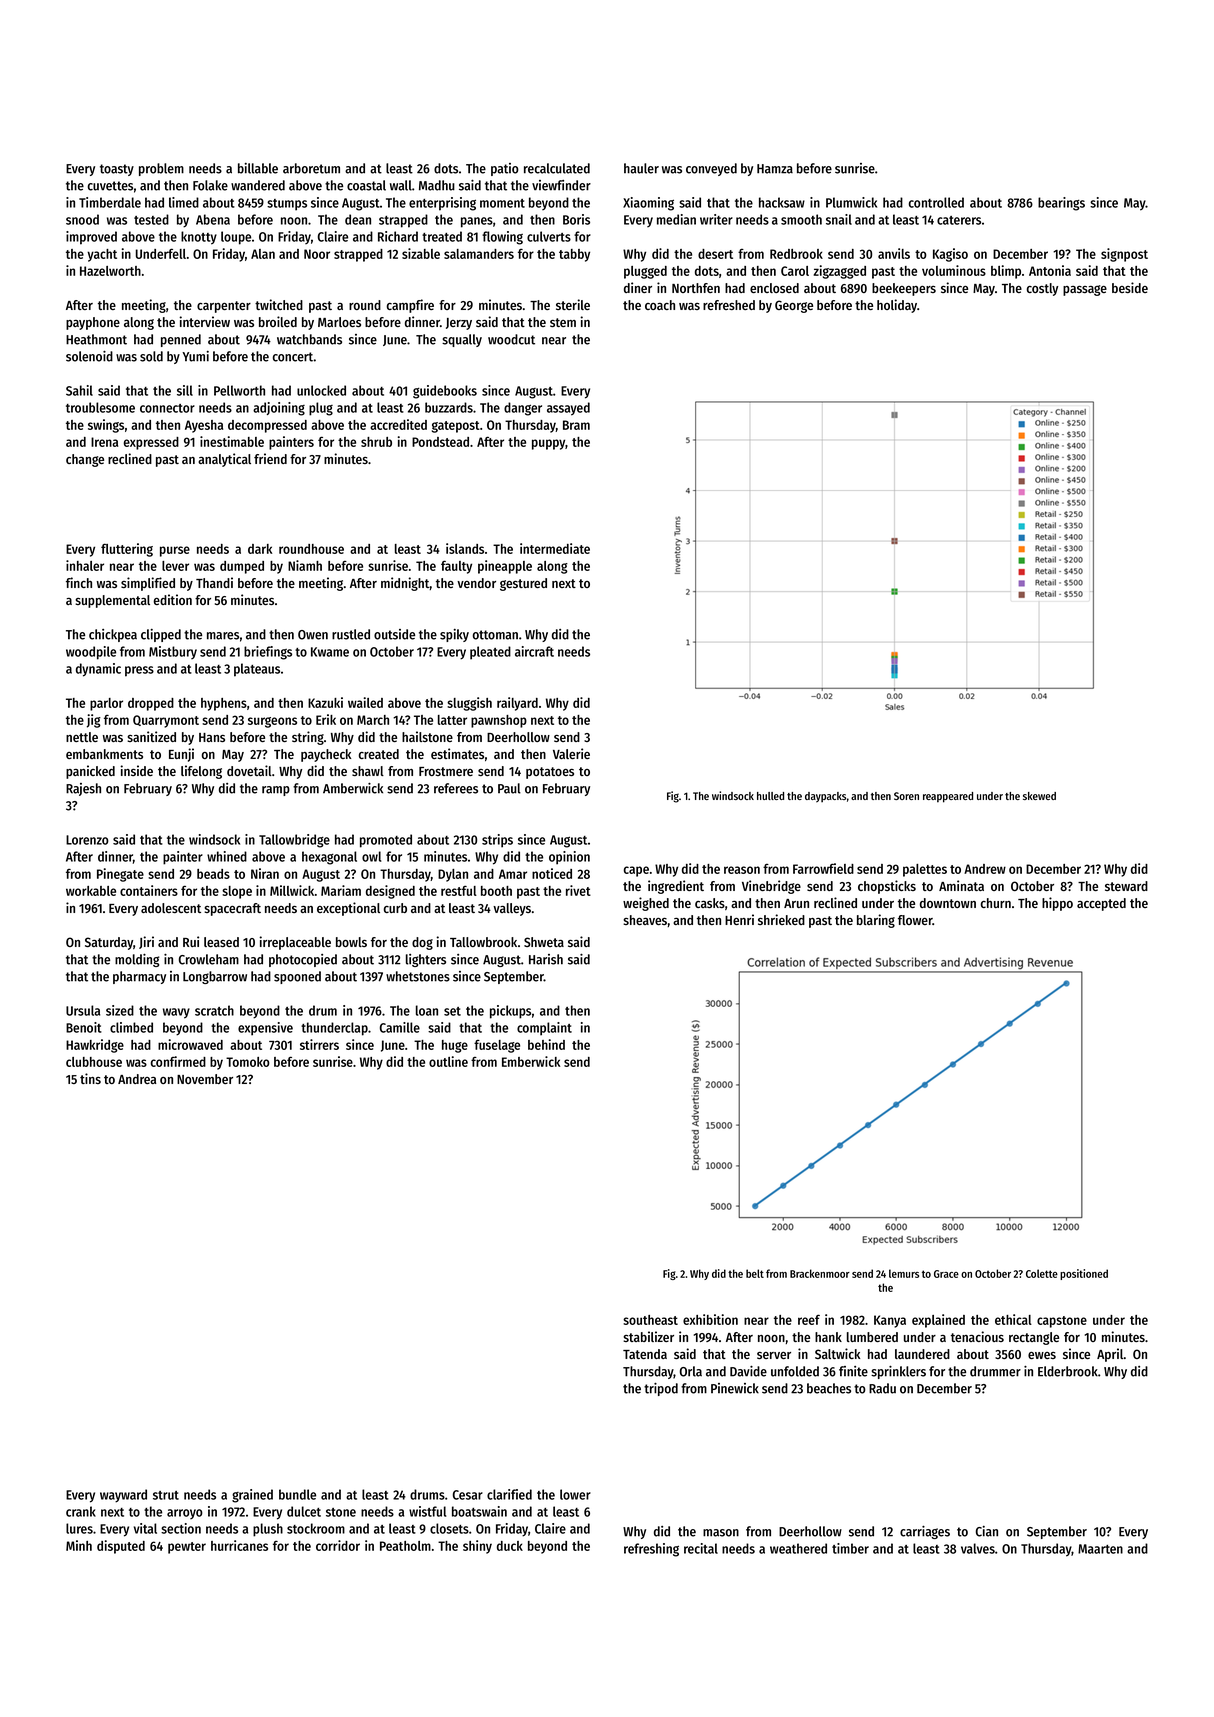 The image size is (1214, 1717). Describe the element at coordinates (311, 168) in the screenshot. I see `arboretum` at that location.
